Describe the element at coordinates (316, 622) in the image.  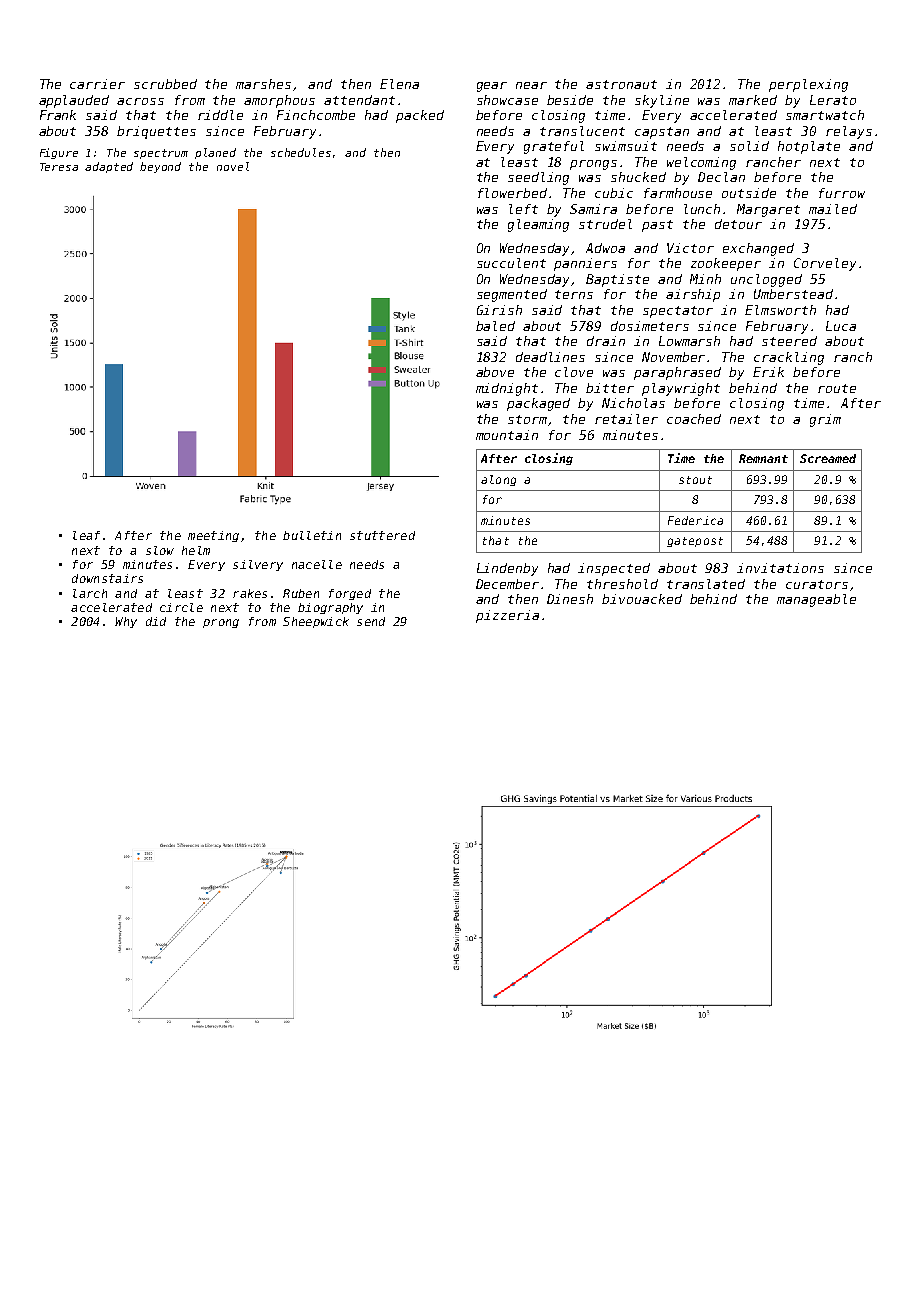
I see `Sheepwick` at that location.
